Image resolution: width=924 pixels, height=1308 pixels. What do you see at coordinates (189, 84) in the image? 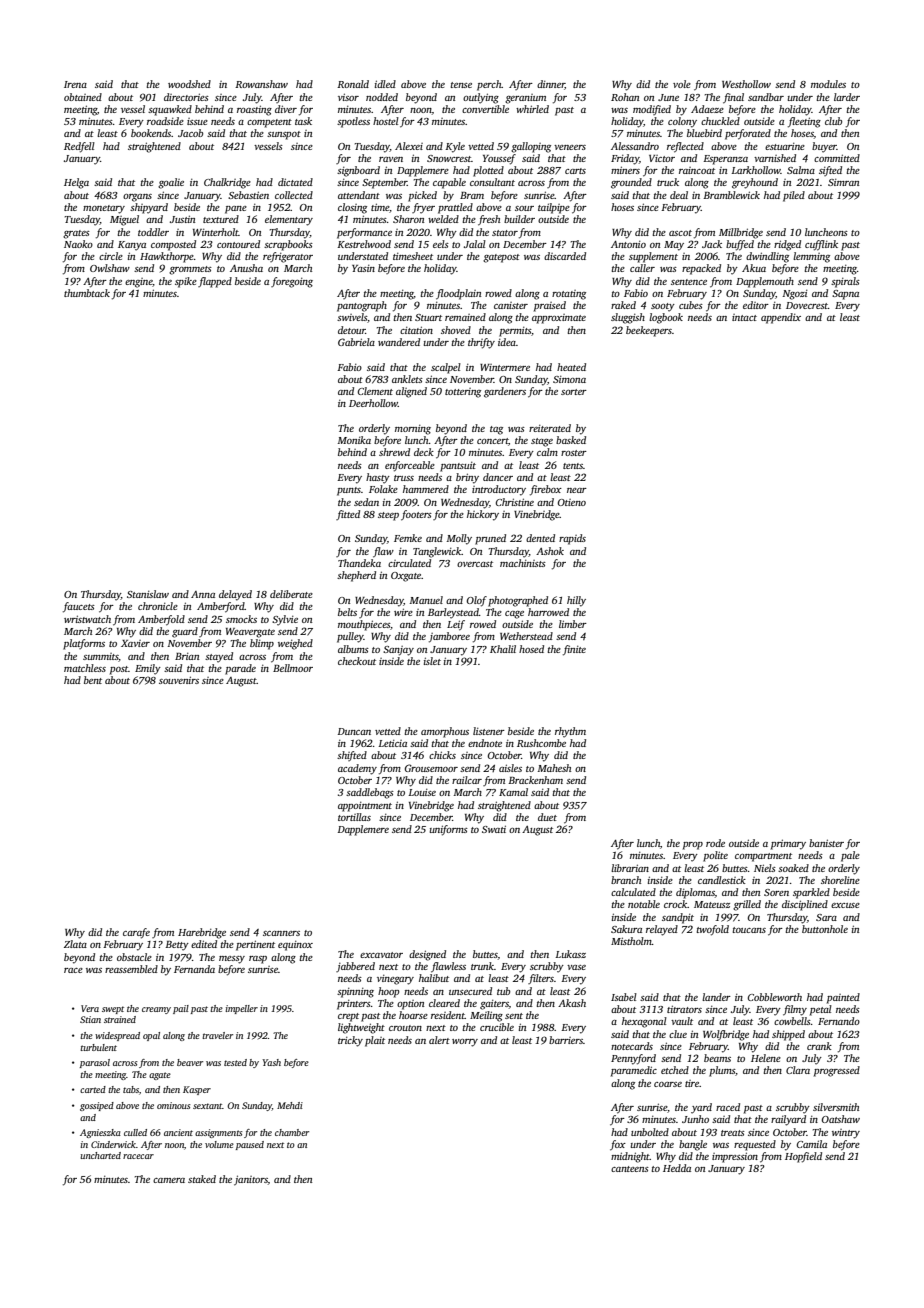
I see `woodshed` at bounding box center [189, 84].
